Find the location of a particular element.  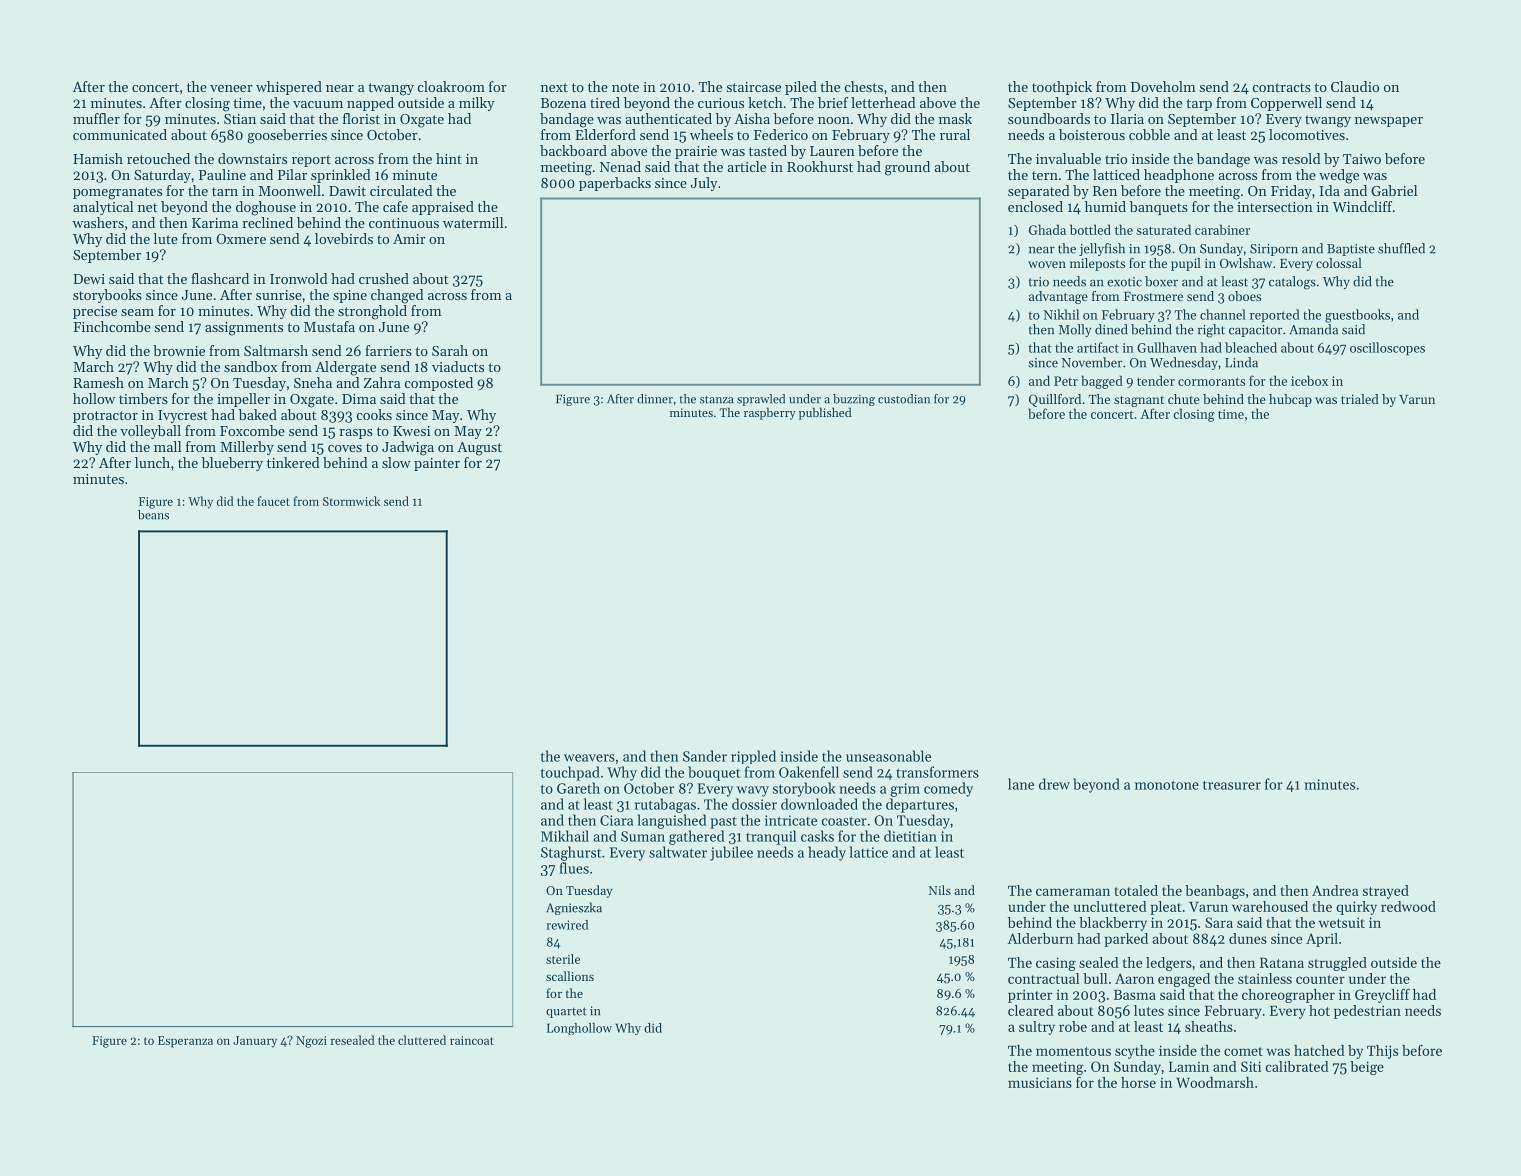

Doveholm is located at coordinates (1163, 86).
